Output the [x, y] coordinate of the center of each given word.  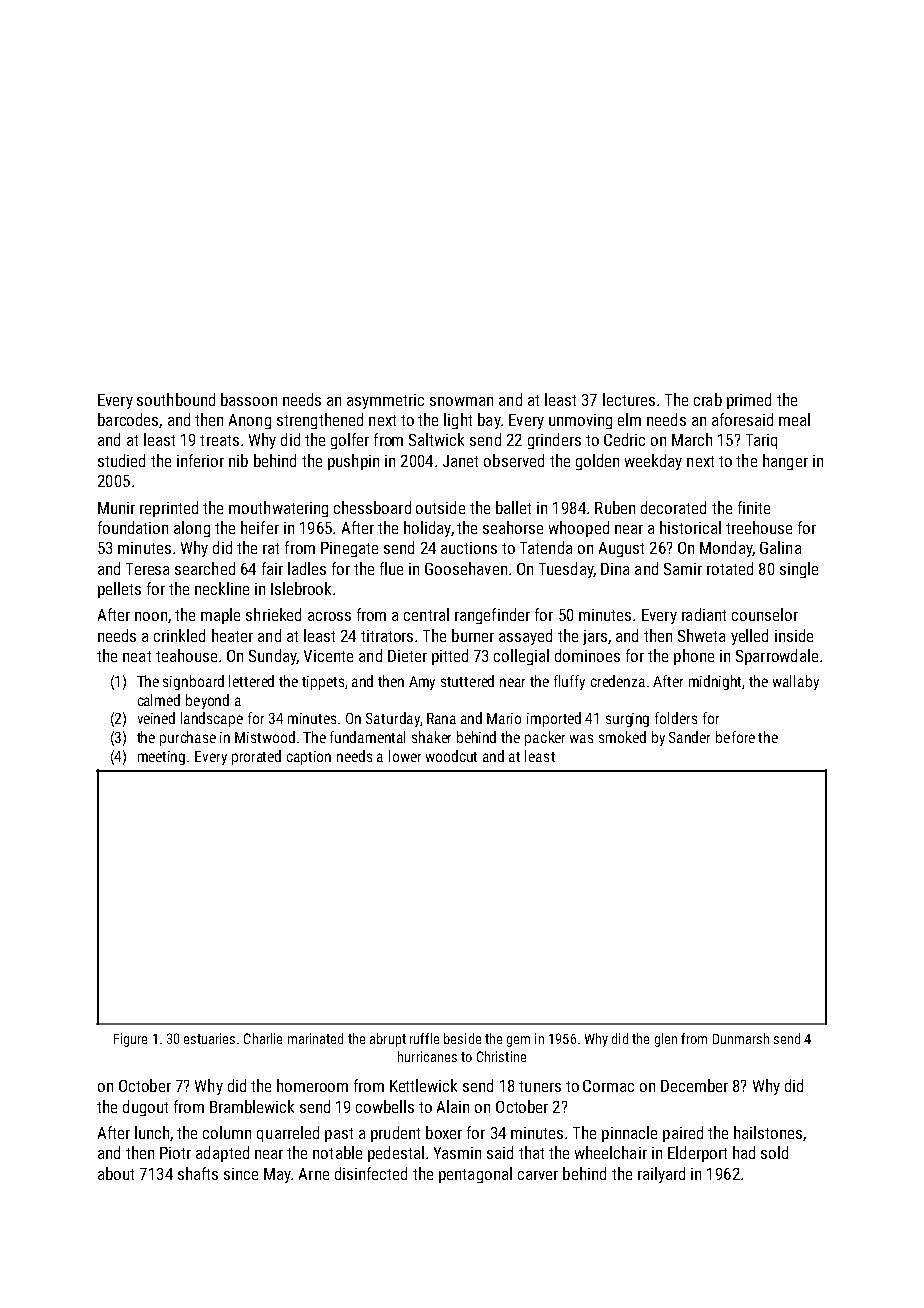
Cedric [624, 439]
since [241, 1174]
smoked [622, 737]
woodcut [451, 756]
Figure [130, 1040]
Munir [116, 508]
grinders [554, 441]
